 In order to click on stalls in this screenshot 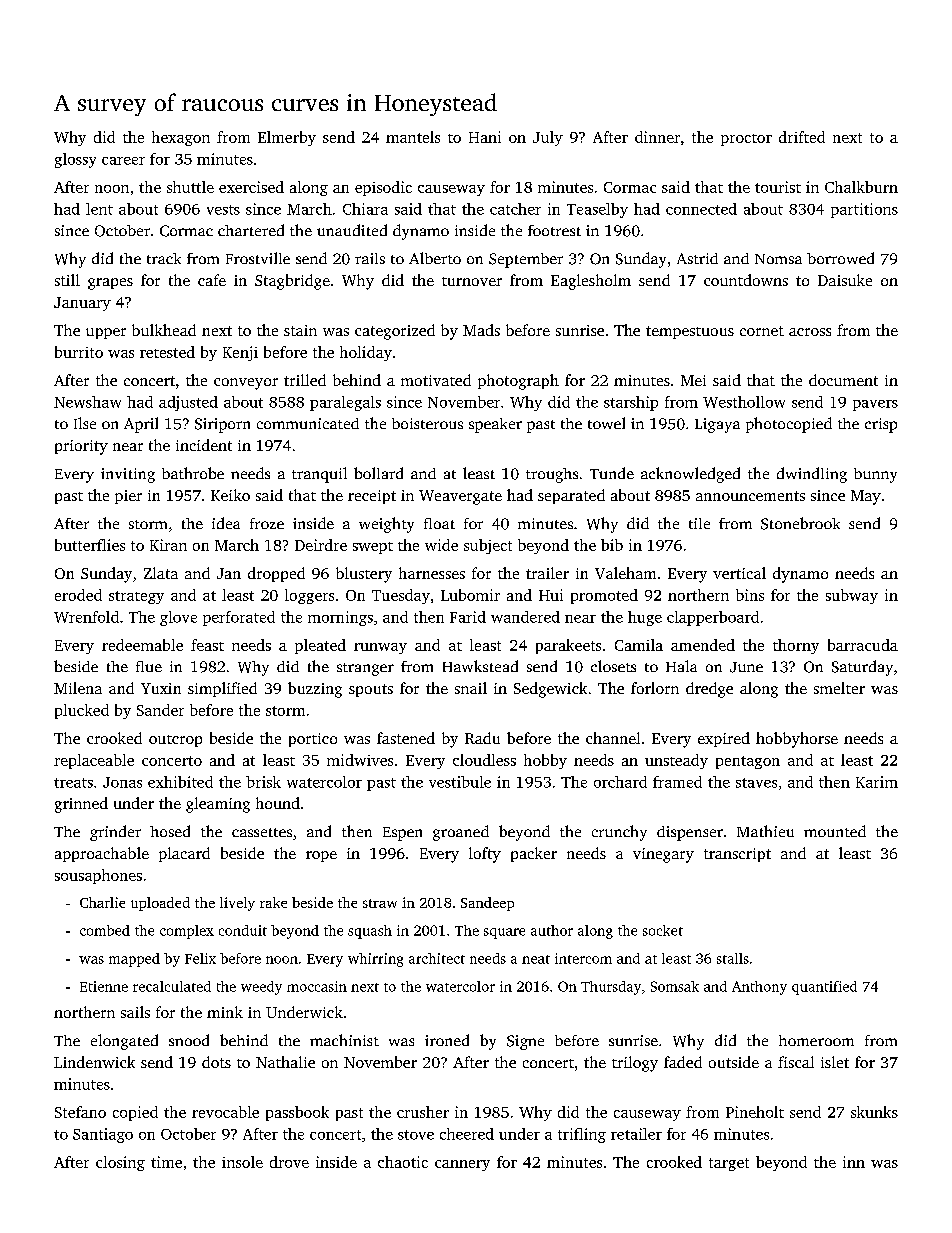, I will do `click(733, 958)`.
